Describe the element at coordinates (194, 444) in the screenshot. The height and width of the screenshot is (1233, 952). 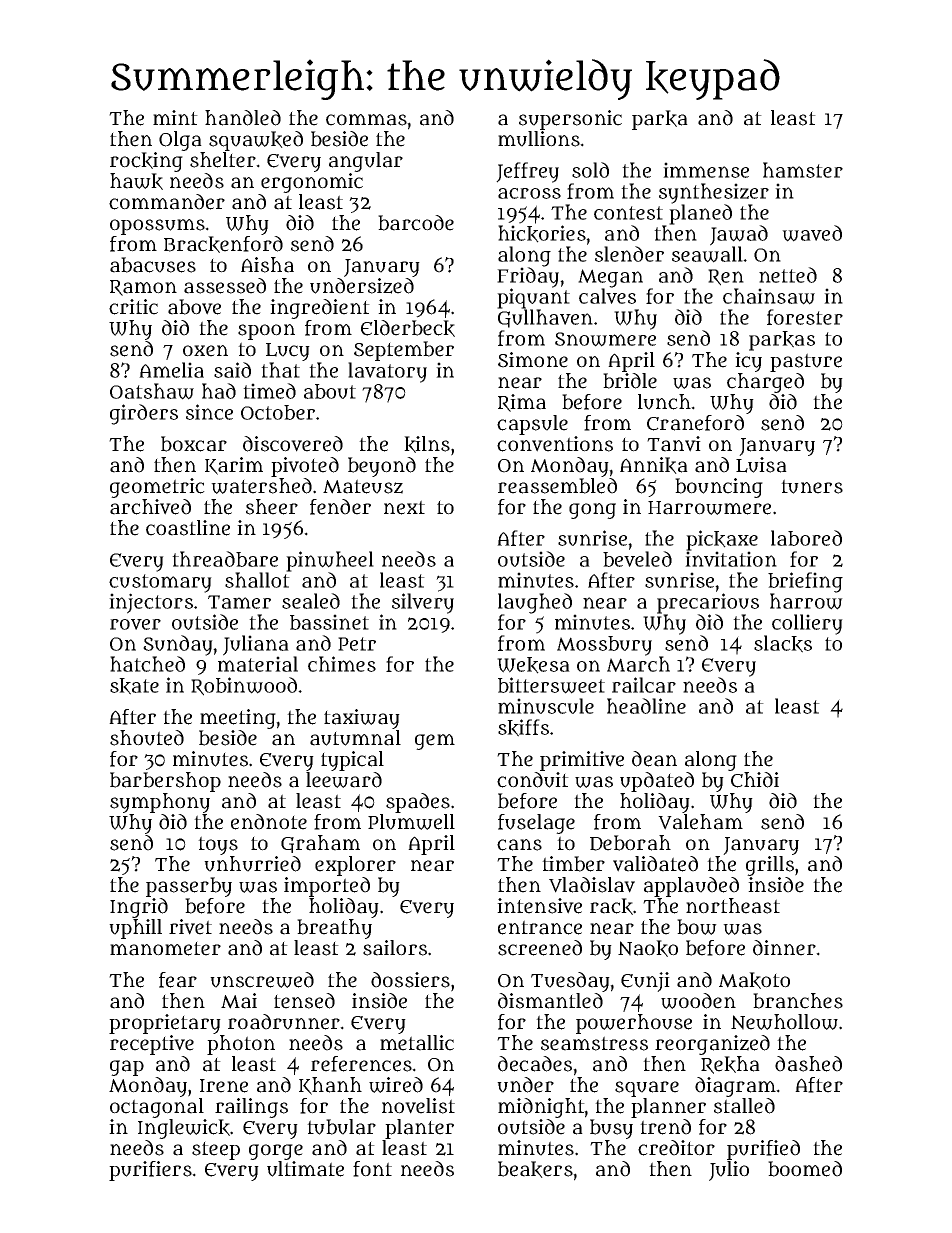
I see `boxcar` at that location.
